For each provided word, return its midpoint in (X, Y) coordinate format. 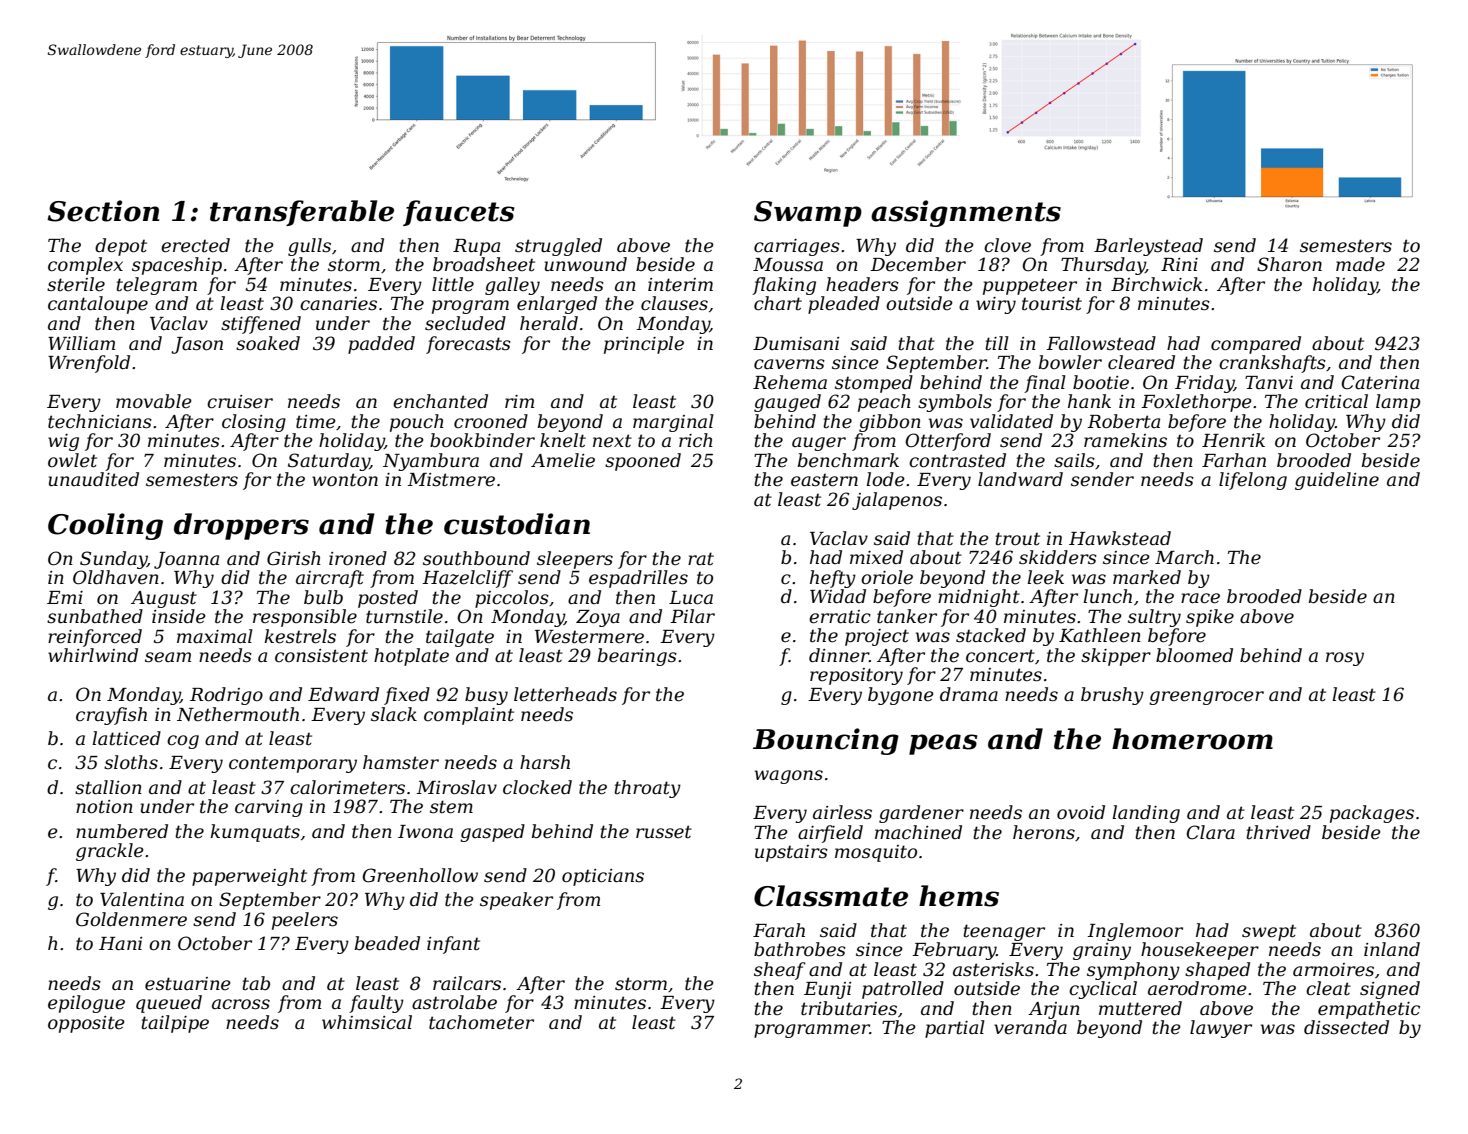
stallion (108, 787)
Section (103, 211)
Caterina (1380, 382)
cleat (1328, 988)
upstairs (791, 853)
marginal (673, 423)
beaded (387, 943)
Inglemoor (1135, 932)
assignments (966, 213)
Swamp (808, 214)
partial (955, 1029)
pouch (417, 423)
